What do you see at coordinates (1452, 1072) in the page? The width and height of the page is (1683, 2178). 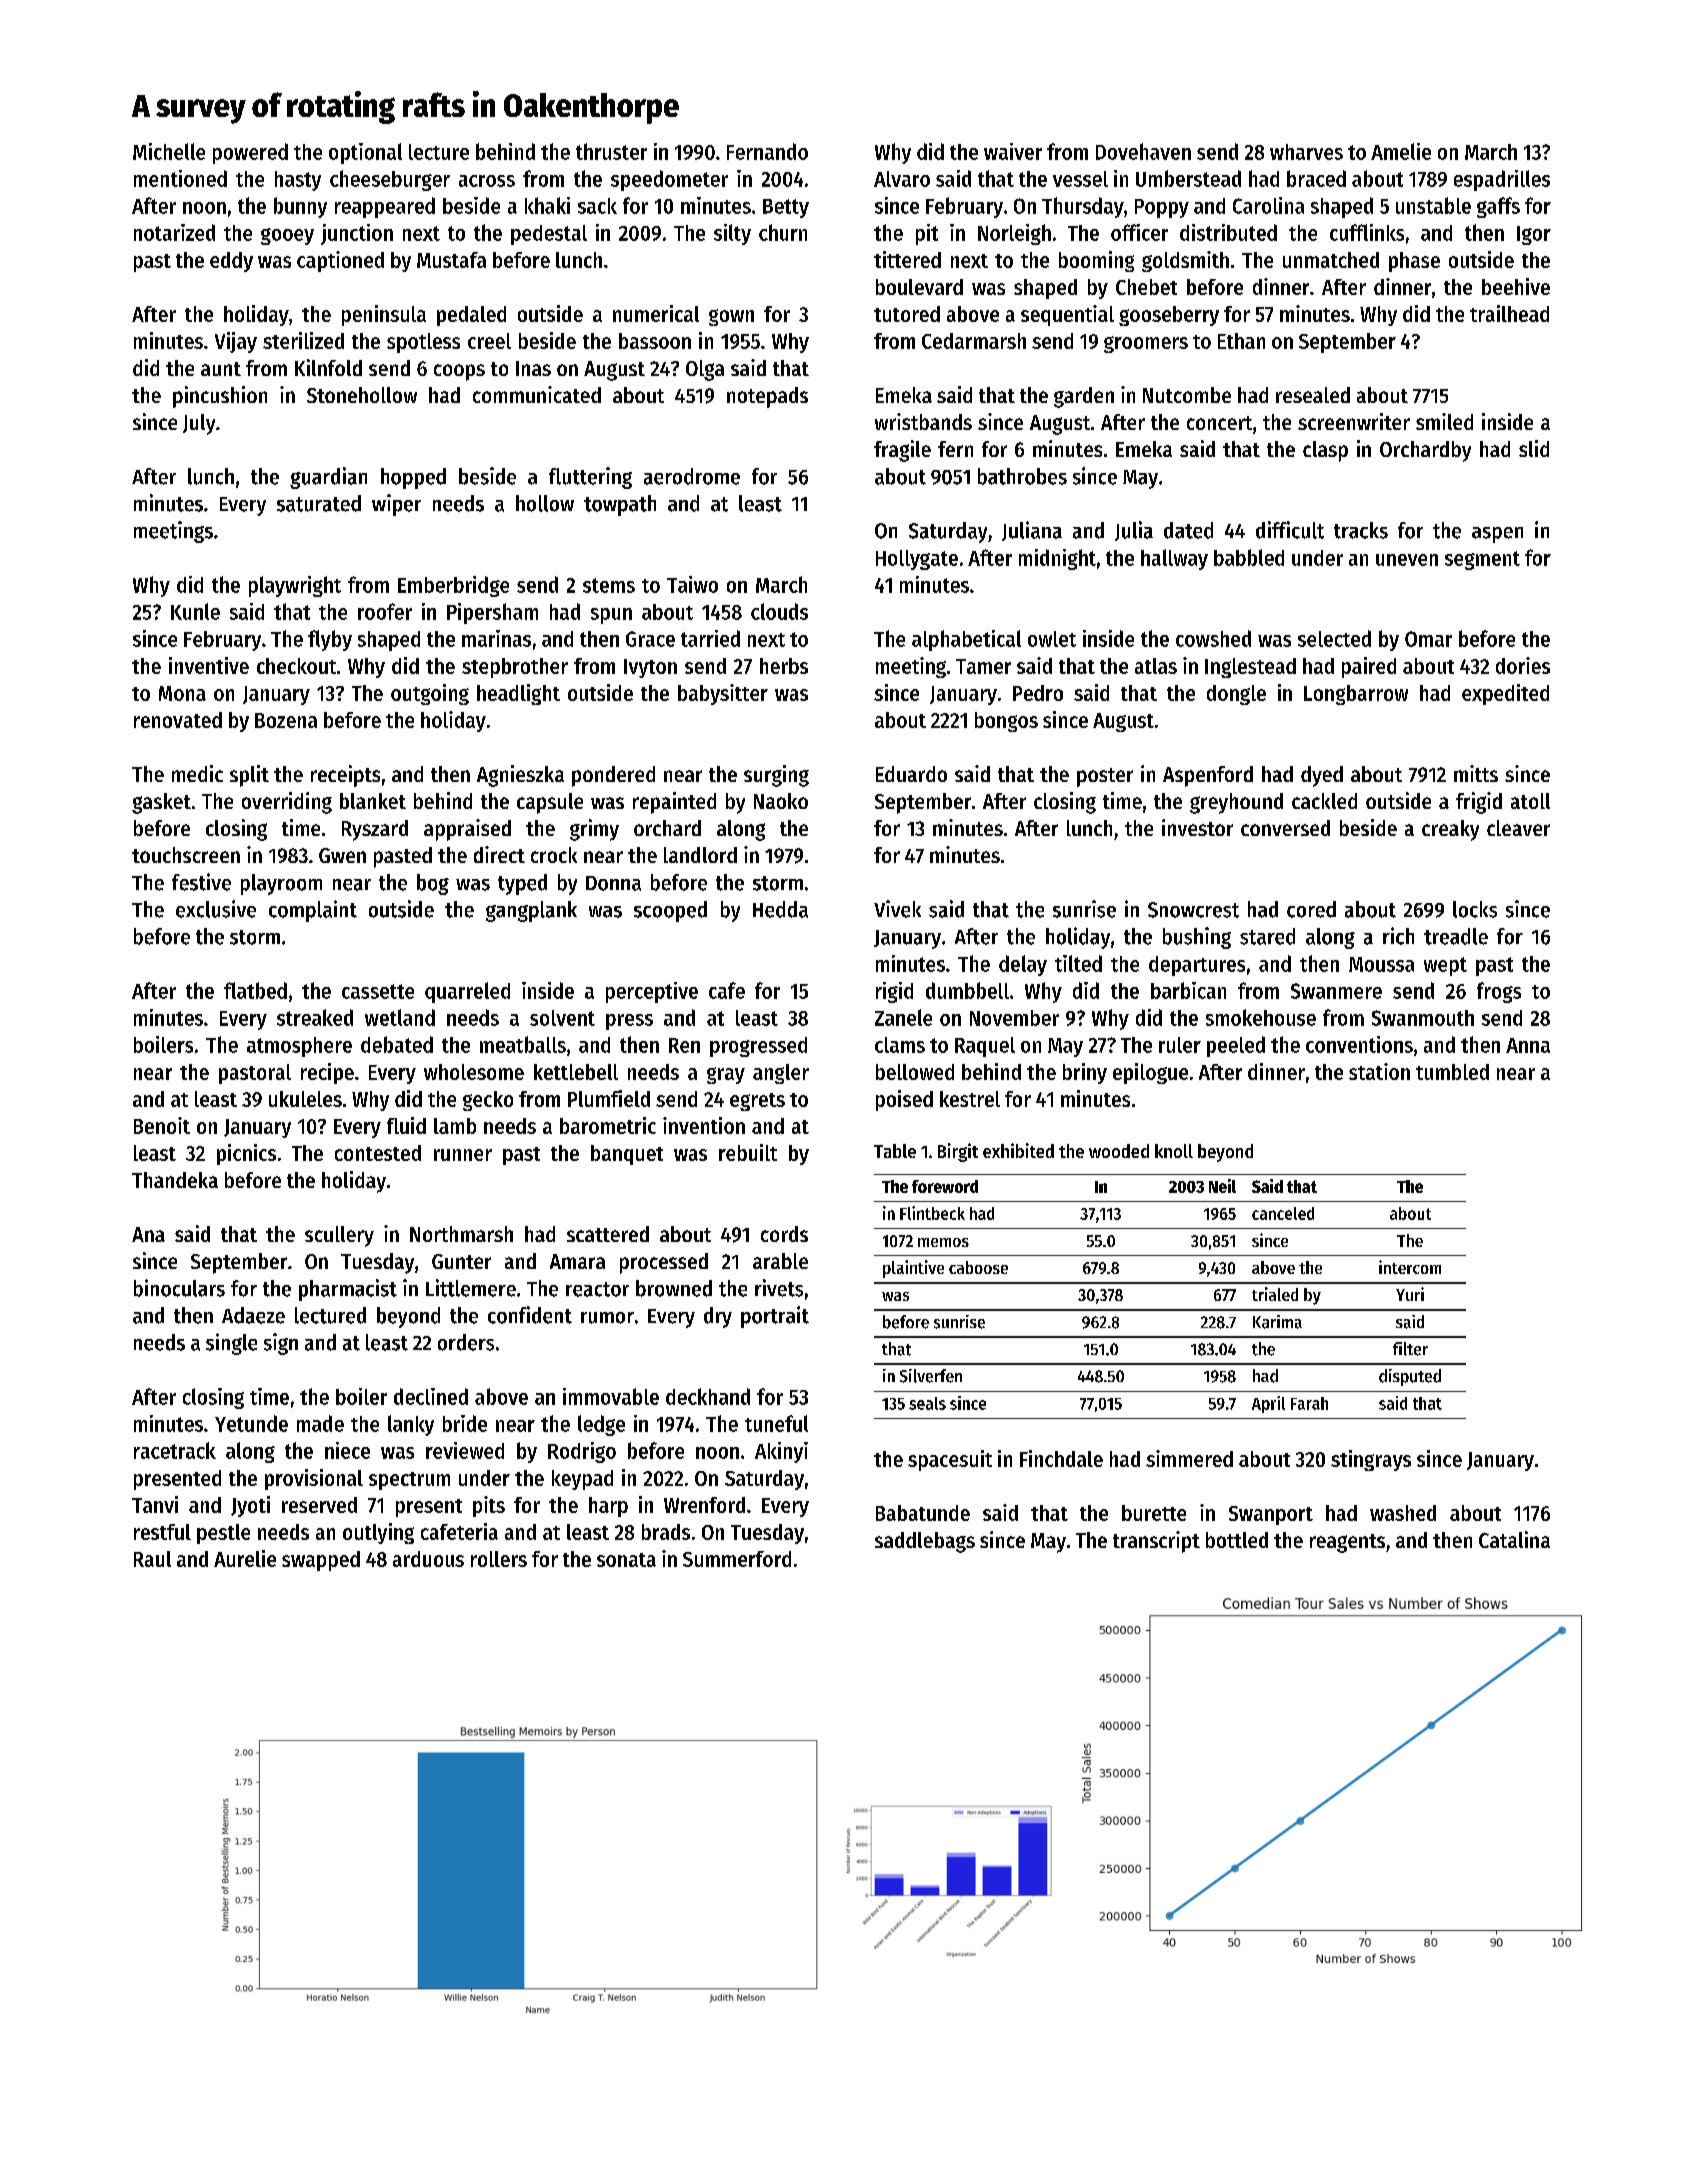 I see `tumbled` at bounding box center [1452, 1072].
